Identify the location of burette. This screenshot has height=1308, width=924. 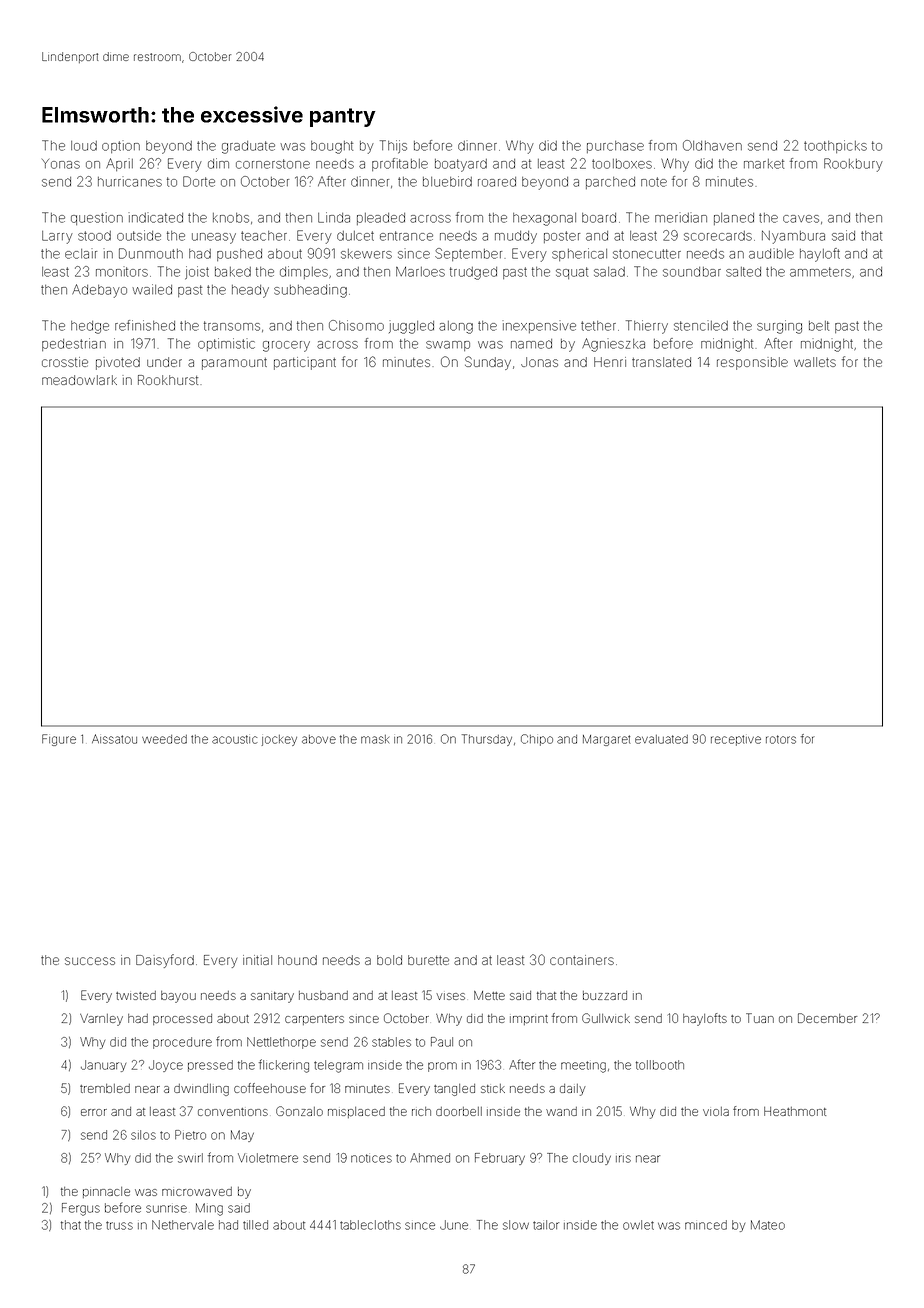
(428, 960).
